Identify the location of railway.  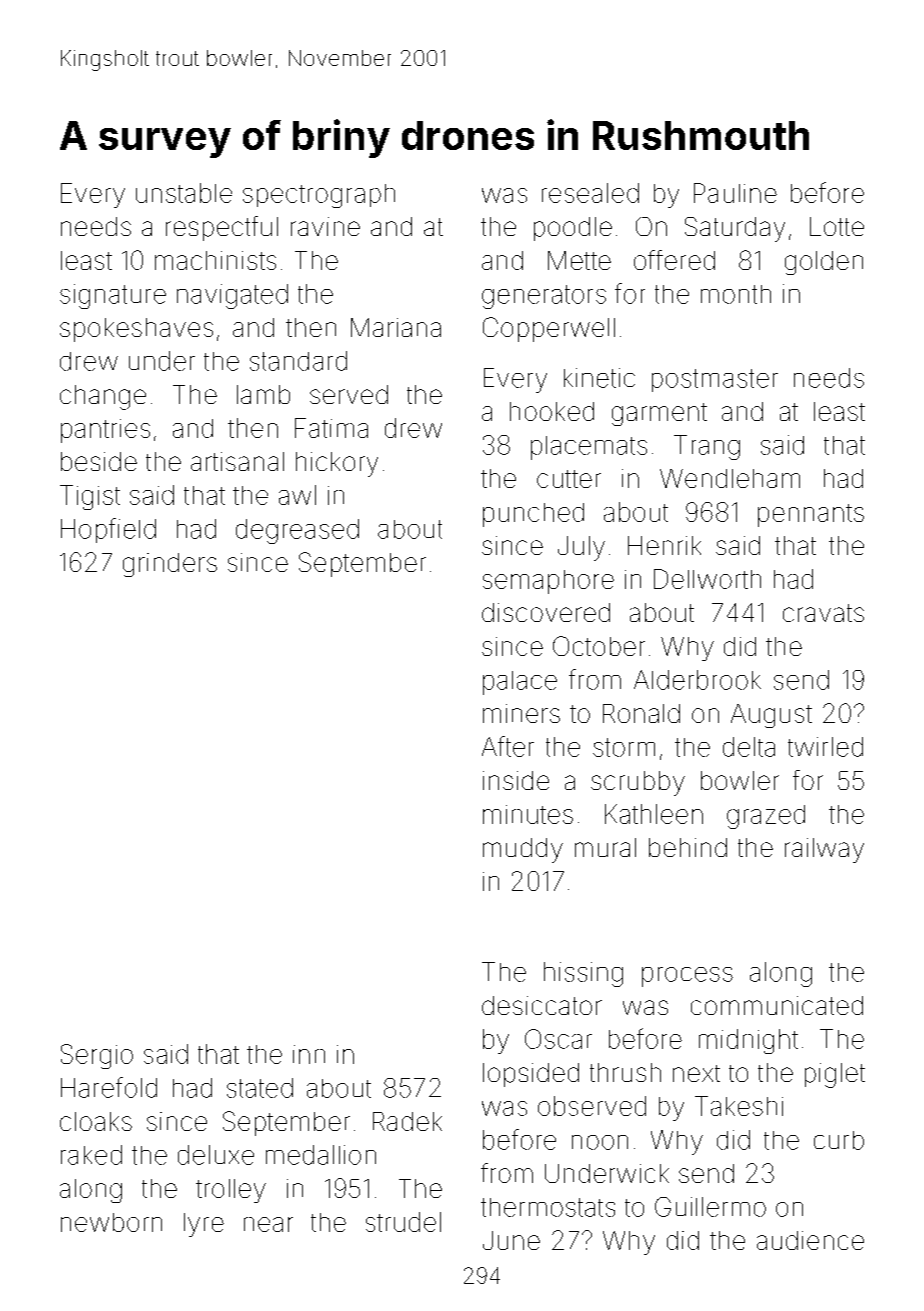
(824, 850).
